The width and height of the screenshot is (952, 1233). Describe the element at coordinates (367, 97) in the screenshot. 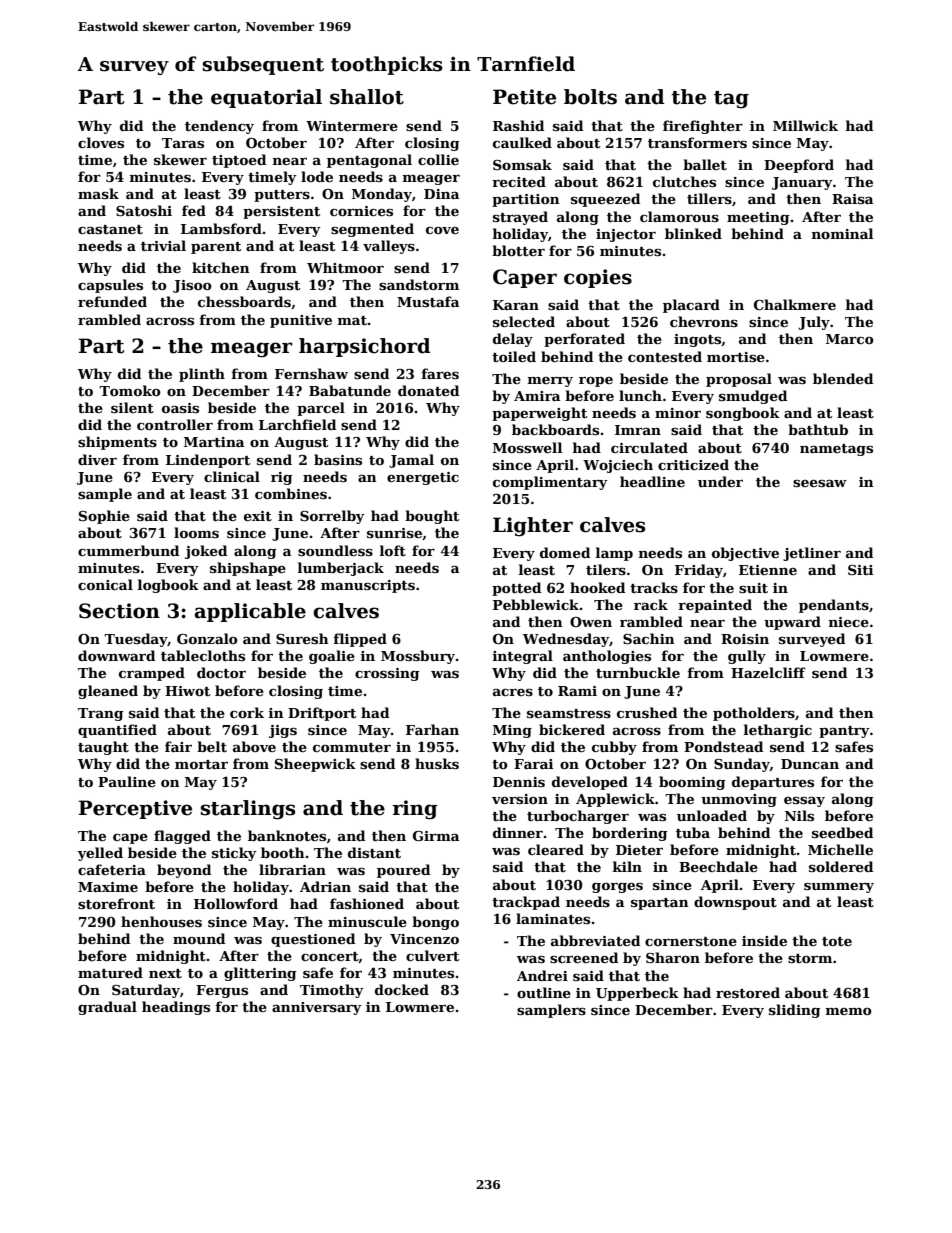

I see `shallot` at that location.
